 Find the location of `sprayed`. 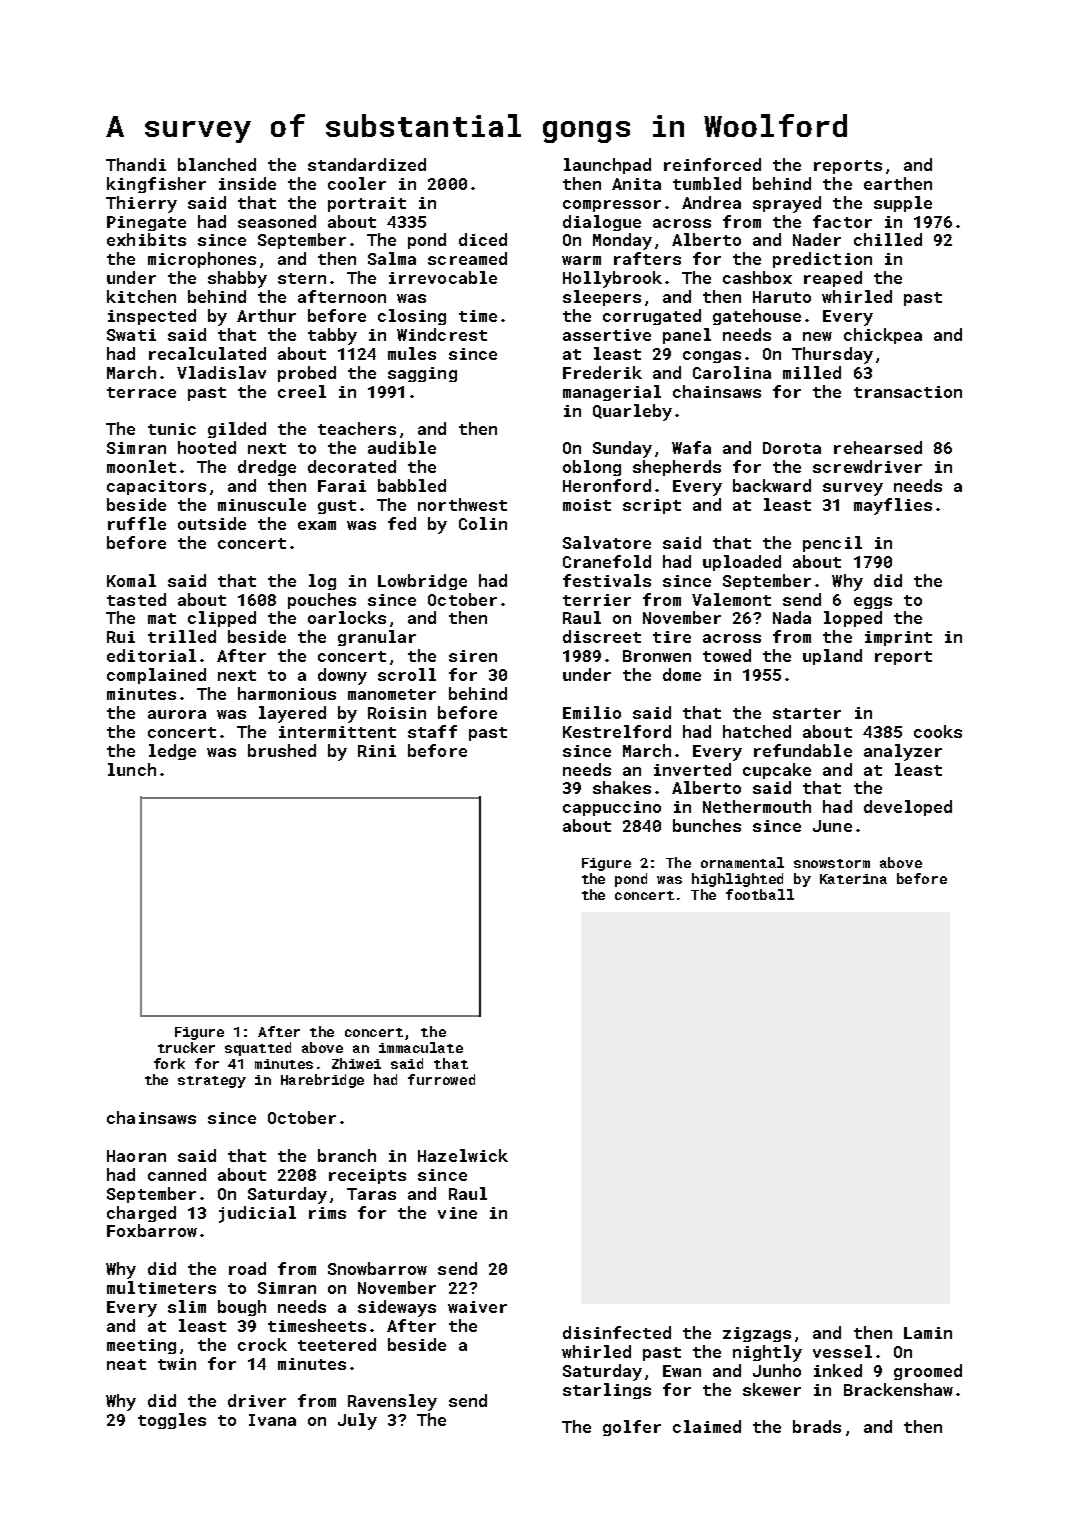

sprayed is located at coordinates (787, 204).
